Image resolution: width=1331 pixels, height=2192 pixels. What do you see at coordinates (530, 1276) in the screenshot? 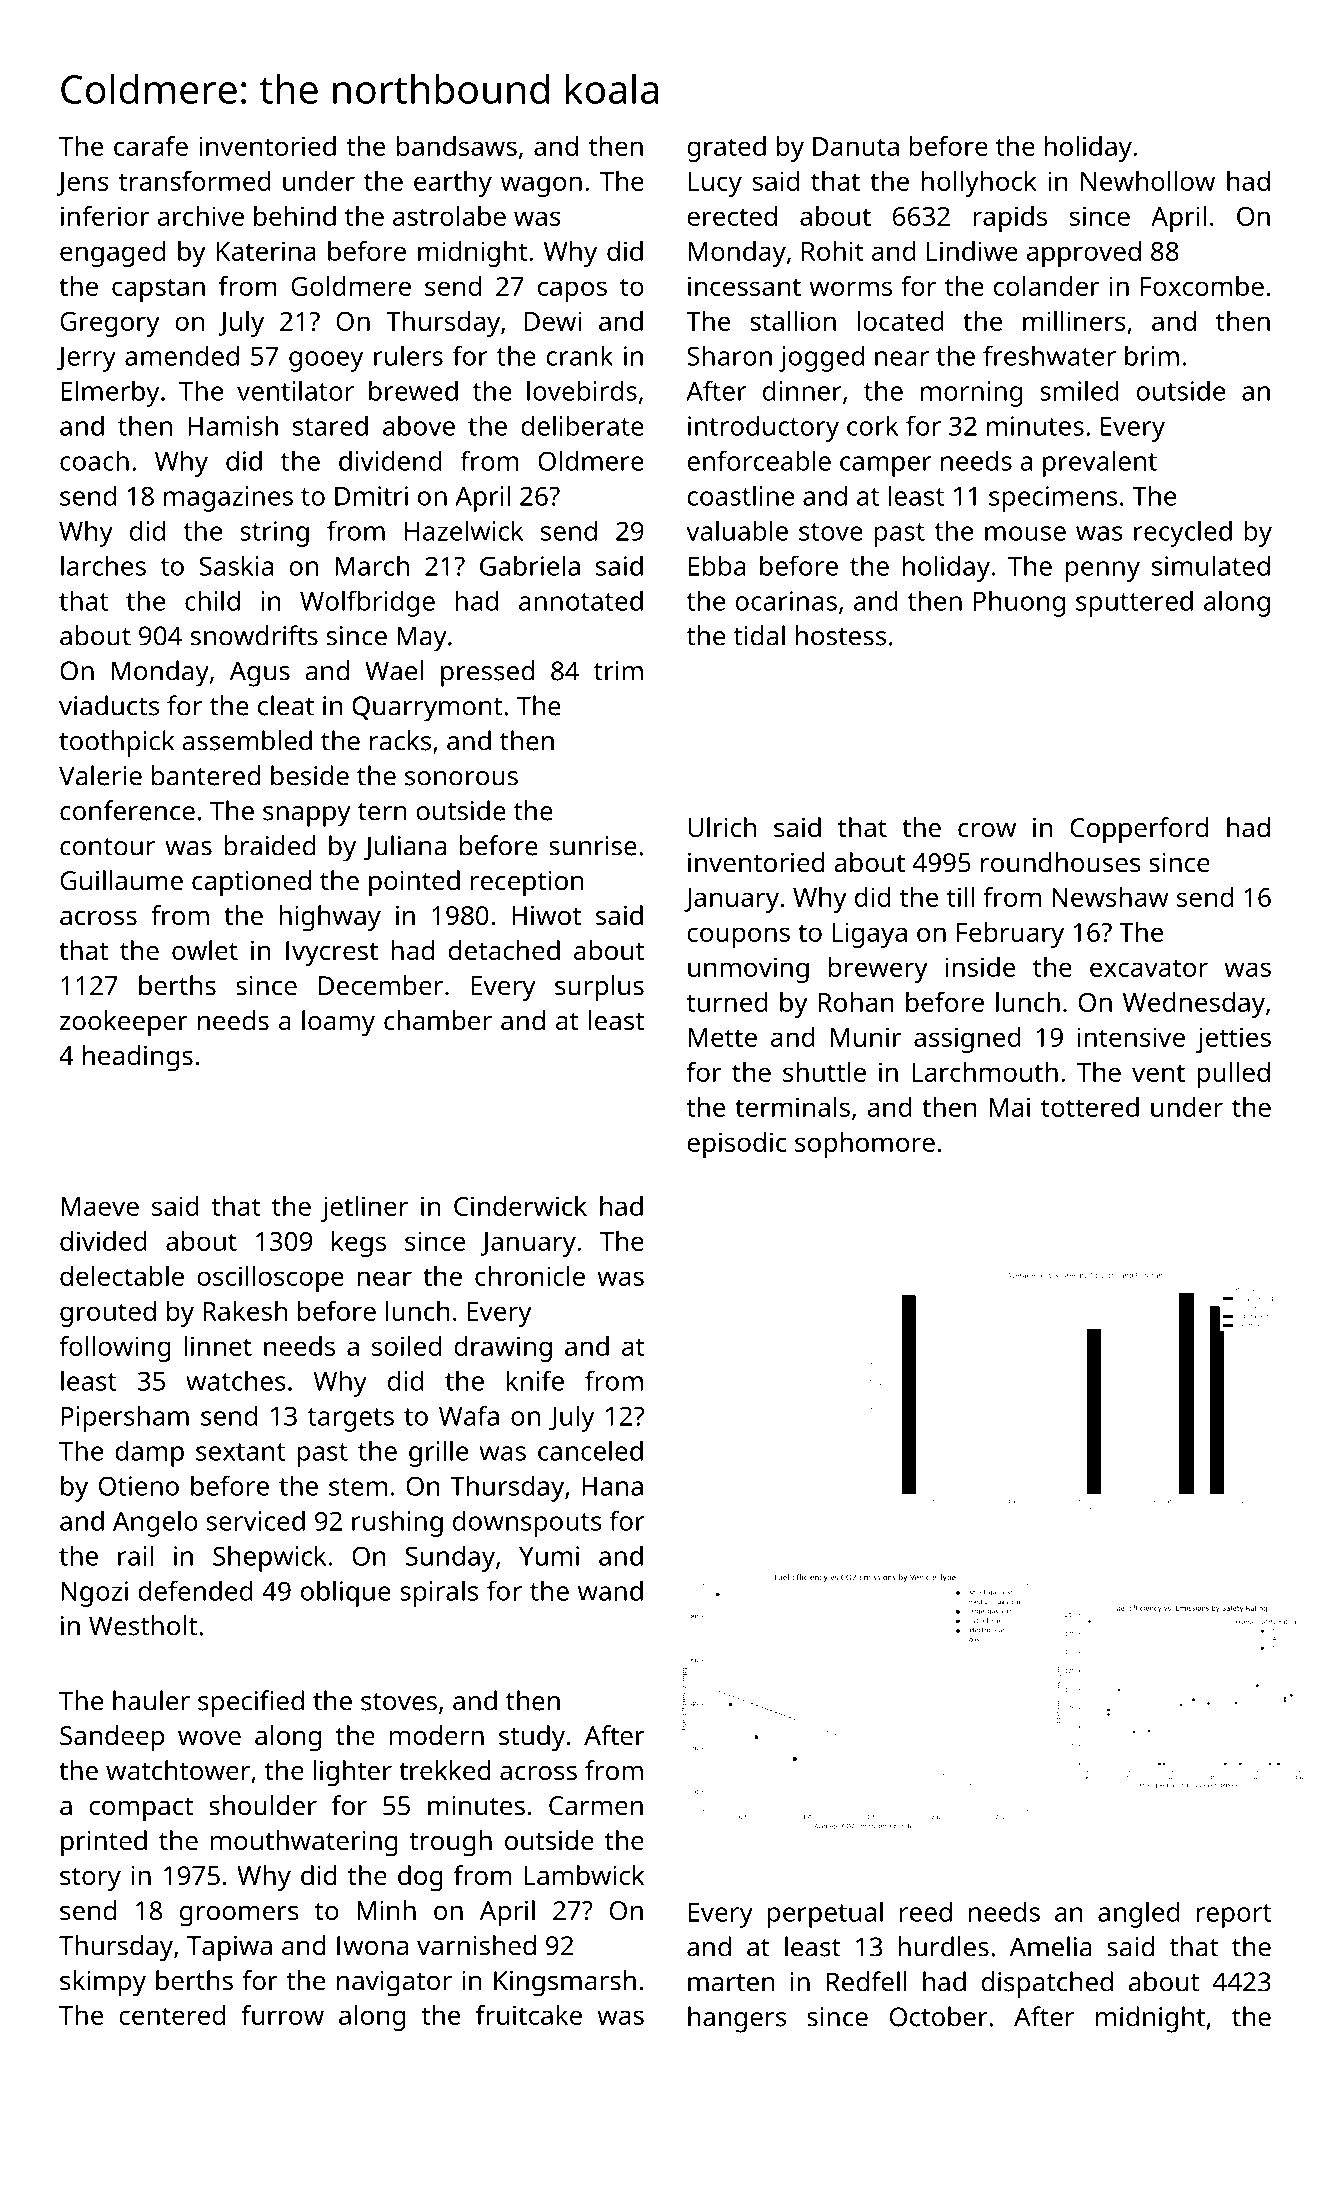
I see `chronicle` at bounding box center [530, 1276].
